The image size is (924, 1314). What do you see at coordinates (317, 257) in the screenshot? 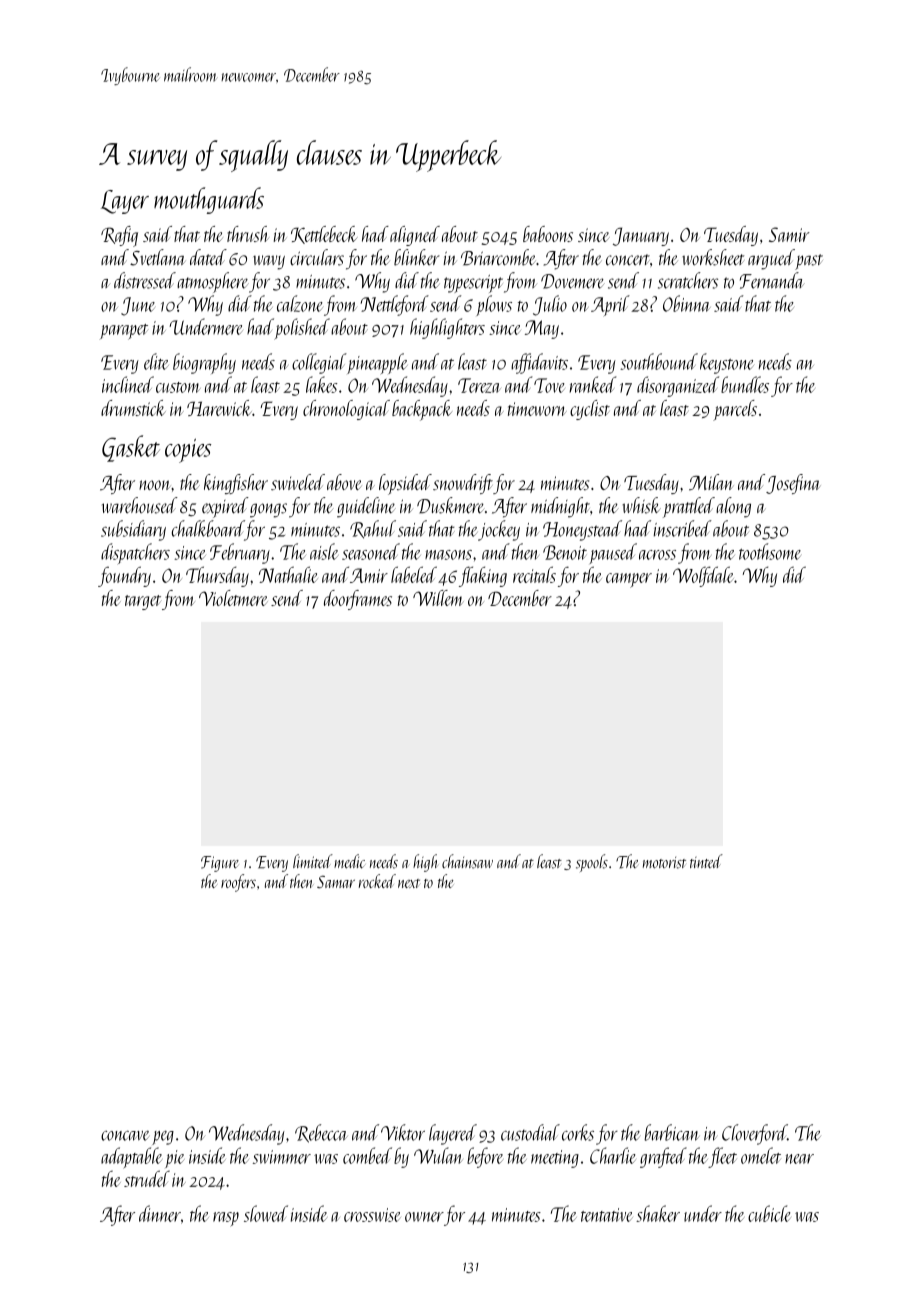
I see `circulars` at bounding box center [317, 257].
